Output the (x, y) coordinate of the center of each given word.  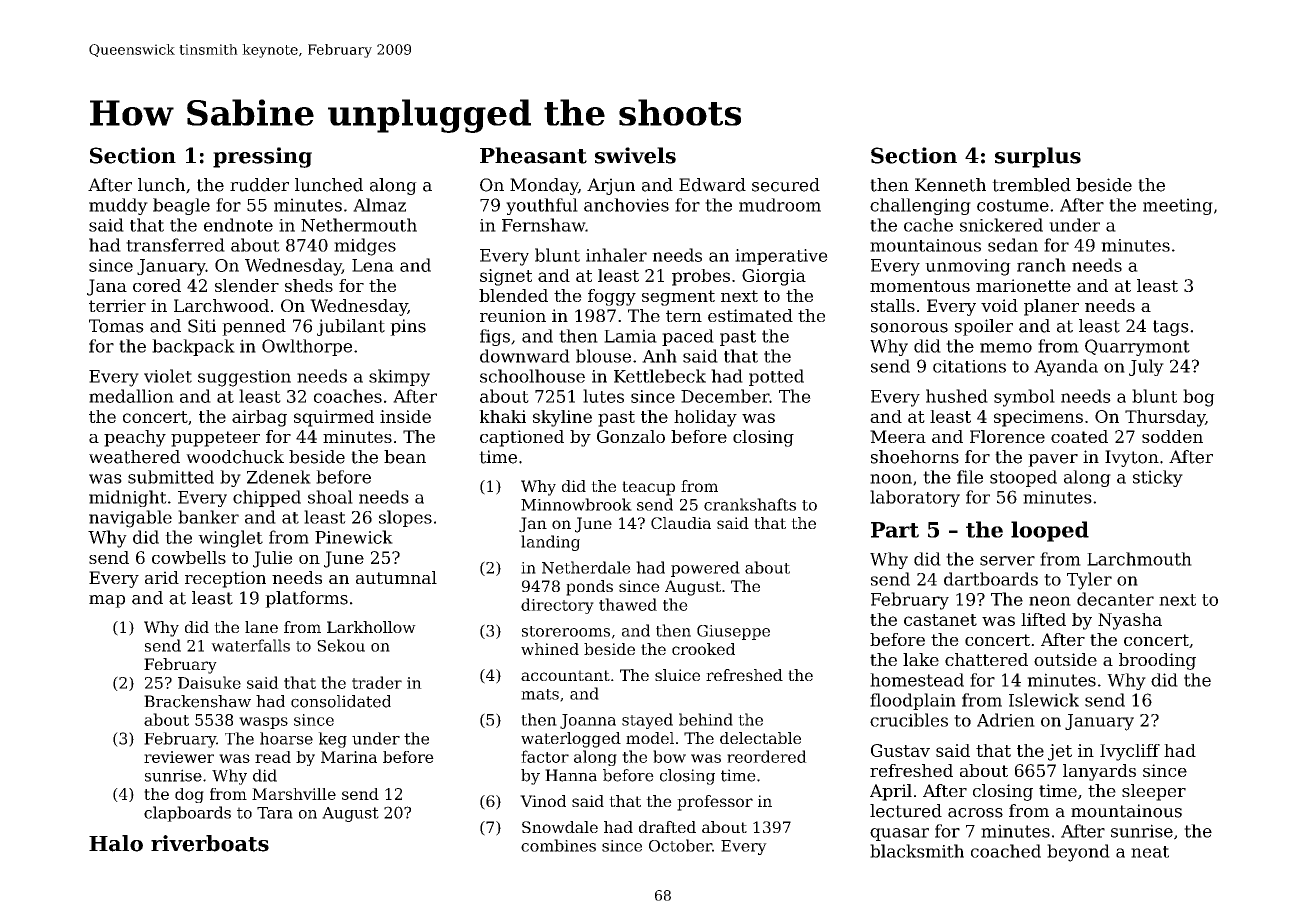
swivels (635, 155)
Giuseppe (733, 632)
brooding (1157, 661)
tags (1171, 328)
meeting (1178, 206)
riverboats (210, 843)
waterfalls (250, 645)
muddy (118, 206)
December (725, 396)
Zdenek (279, 477)
